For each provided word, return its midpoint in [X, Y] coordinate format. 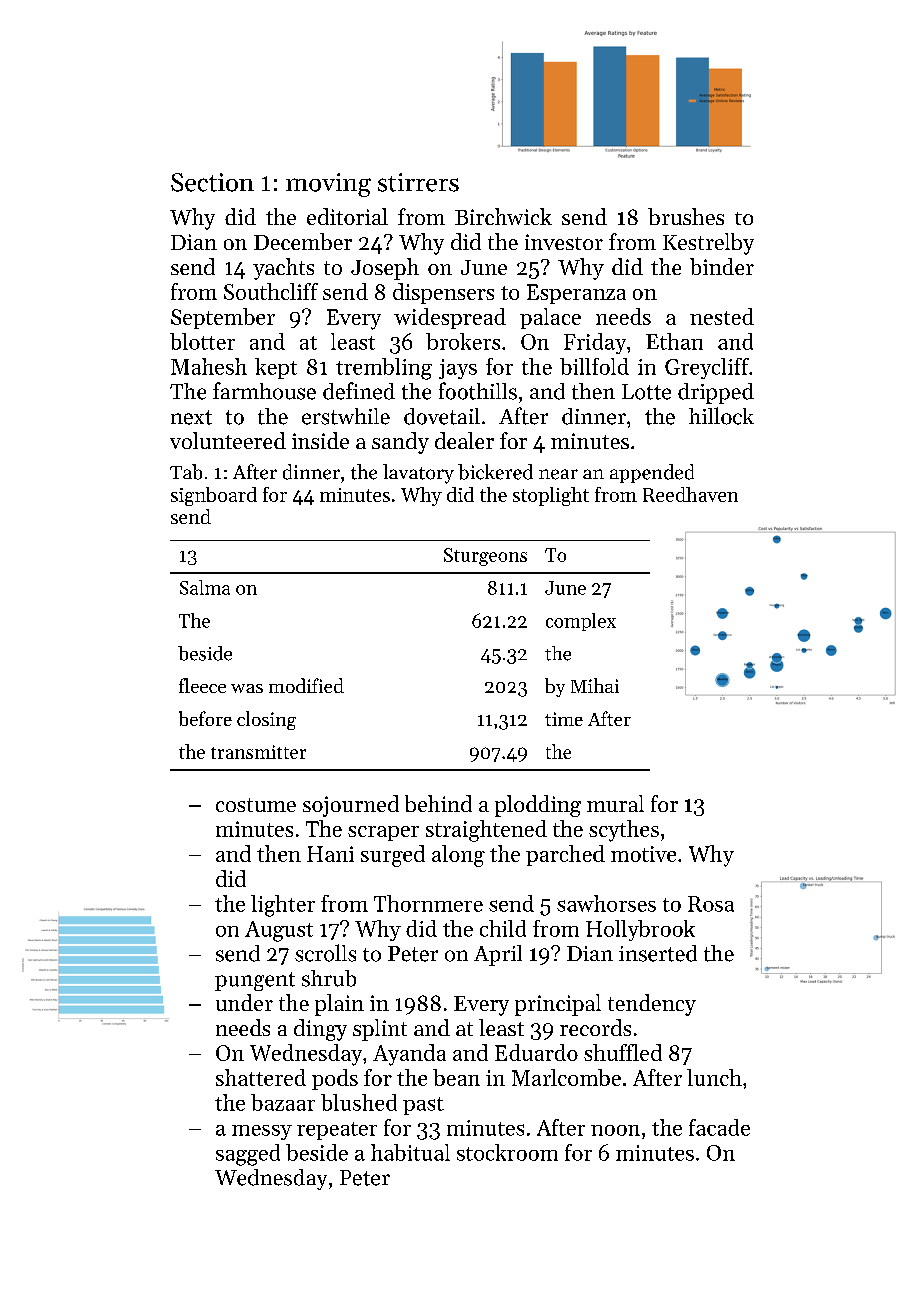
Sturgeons [485, 557]
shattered [261, 1077]
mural [615, 803]
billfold [594, 366]
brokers [463, 341]
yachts [283, 269]
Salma [205, 587]
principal [558, 1005]
